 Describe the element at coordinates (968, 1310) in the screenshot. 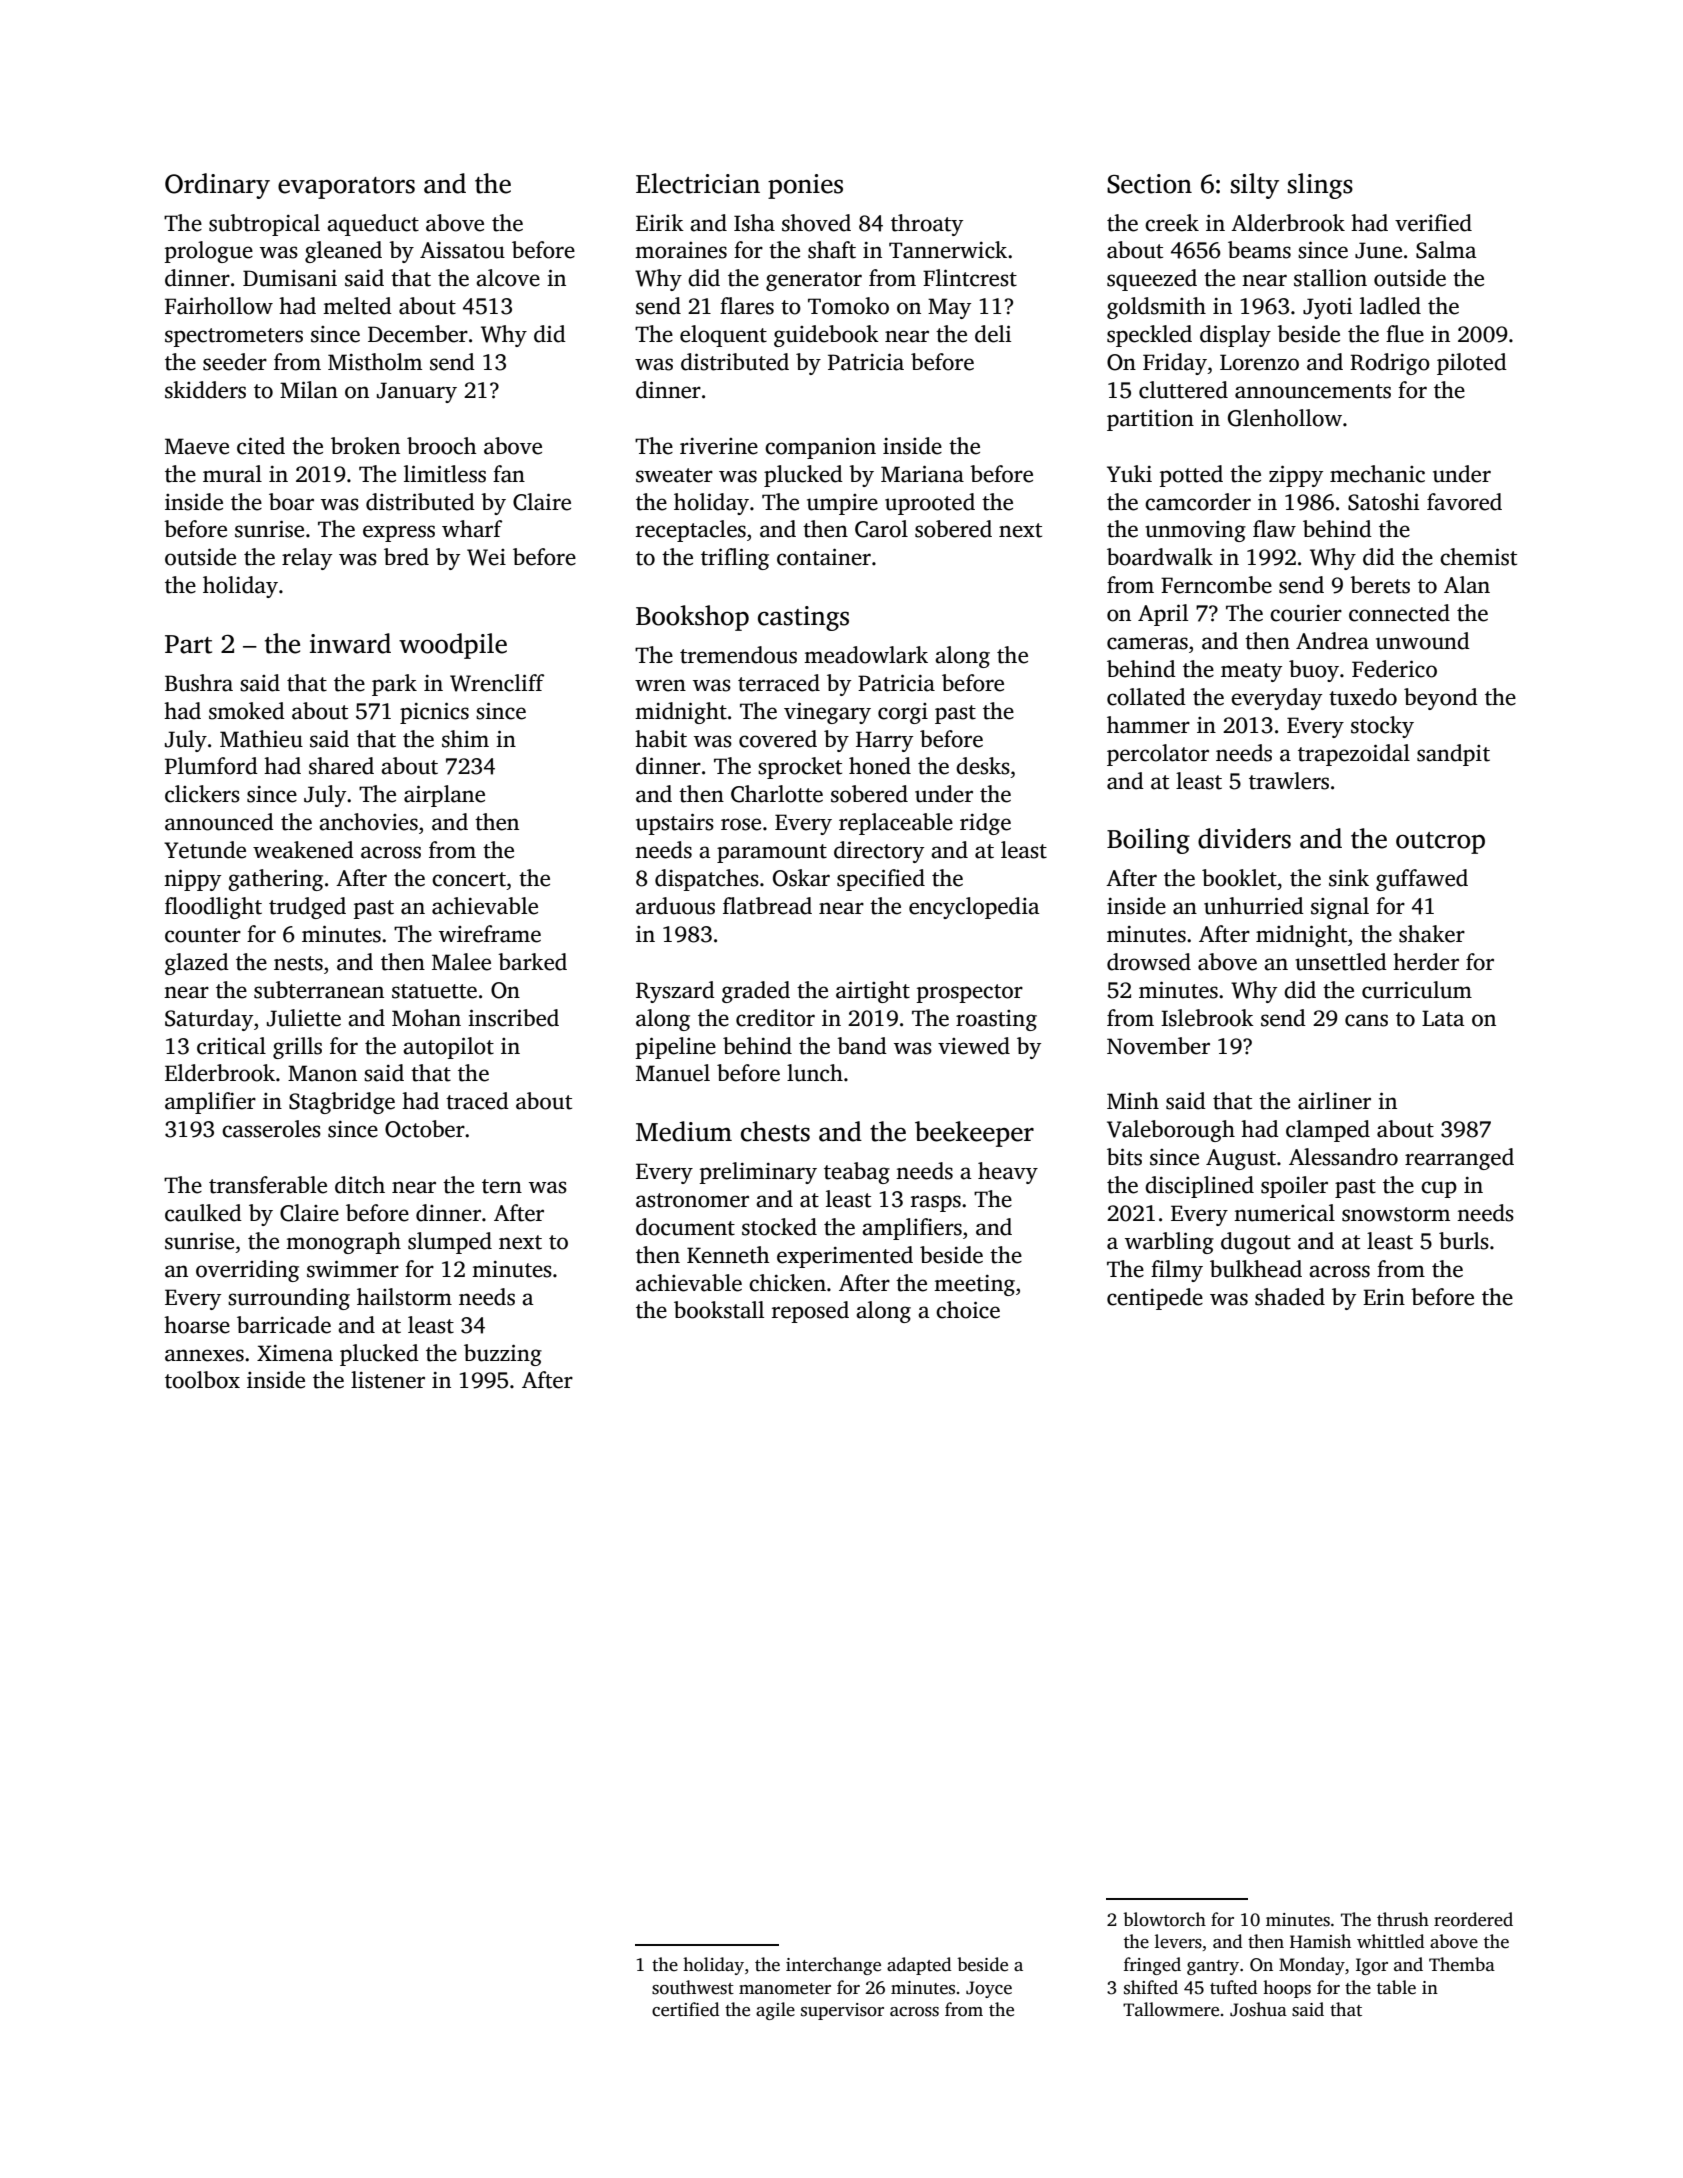

I see `choice` at that location.
